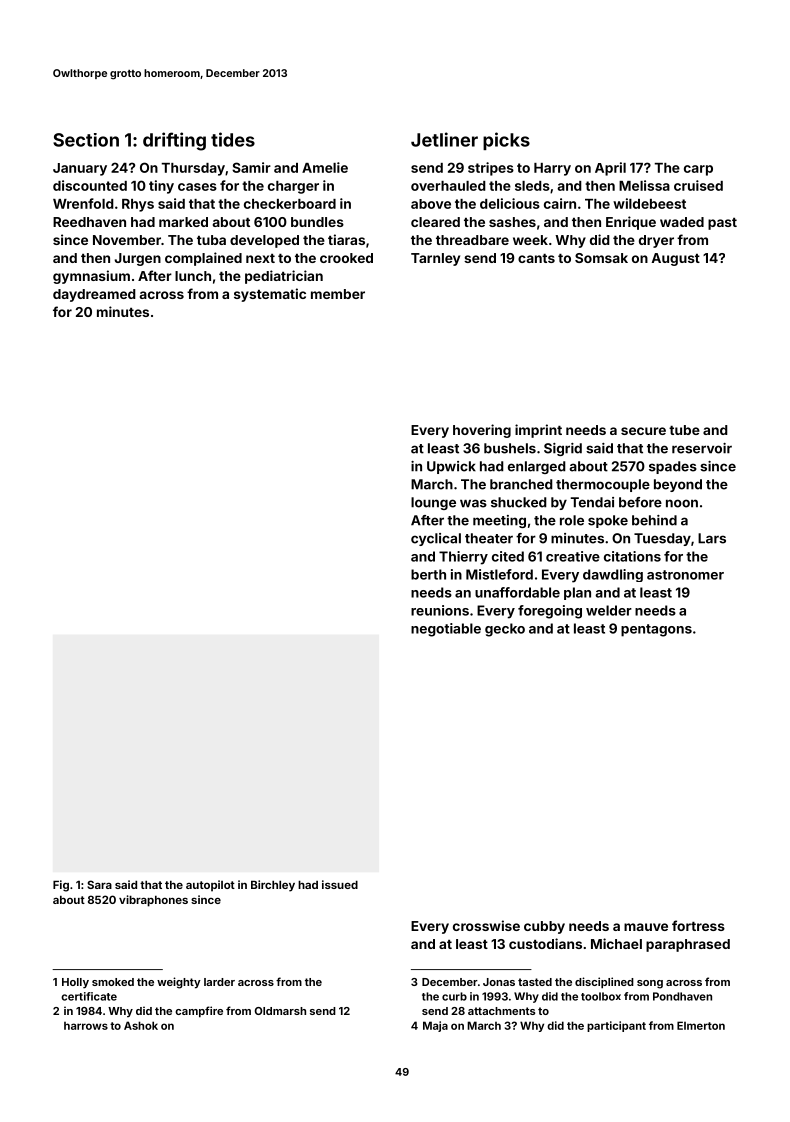 The width and height of the page is (790, 1122). What do you see at coordinates (698, 170) in the page?
I see `carp` at bounding box center [698, 170].
